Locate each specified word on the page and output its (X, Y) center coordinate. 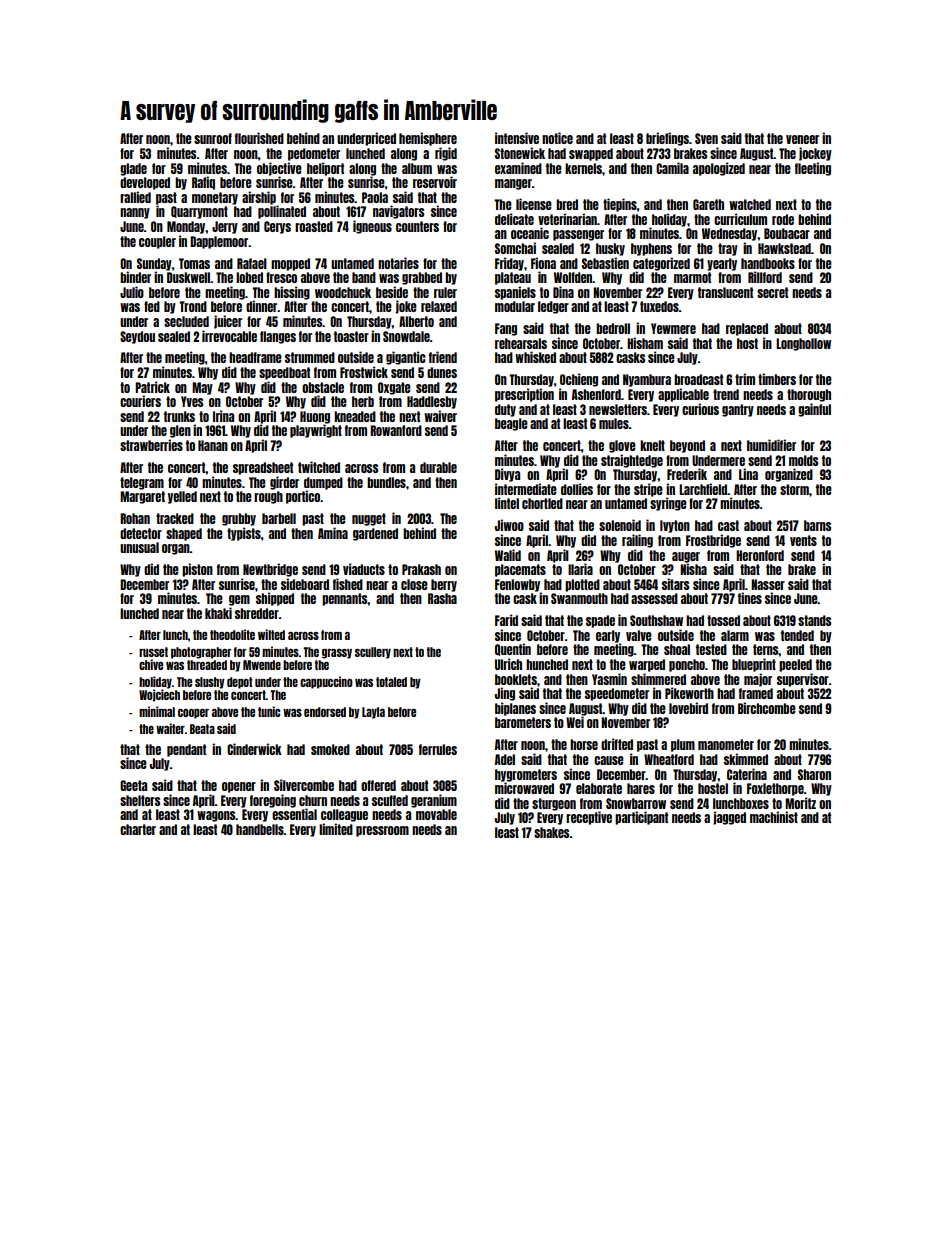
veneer (802, 139)
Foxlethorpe (775, 789)
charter (138, 829)
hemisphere (428, 139)
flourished (259, 138)
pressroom (382, 831)
